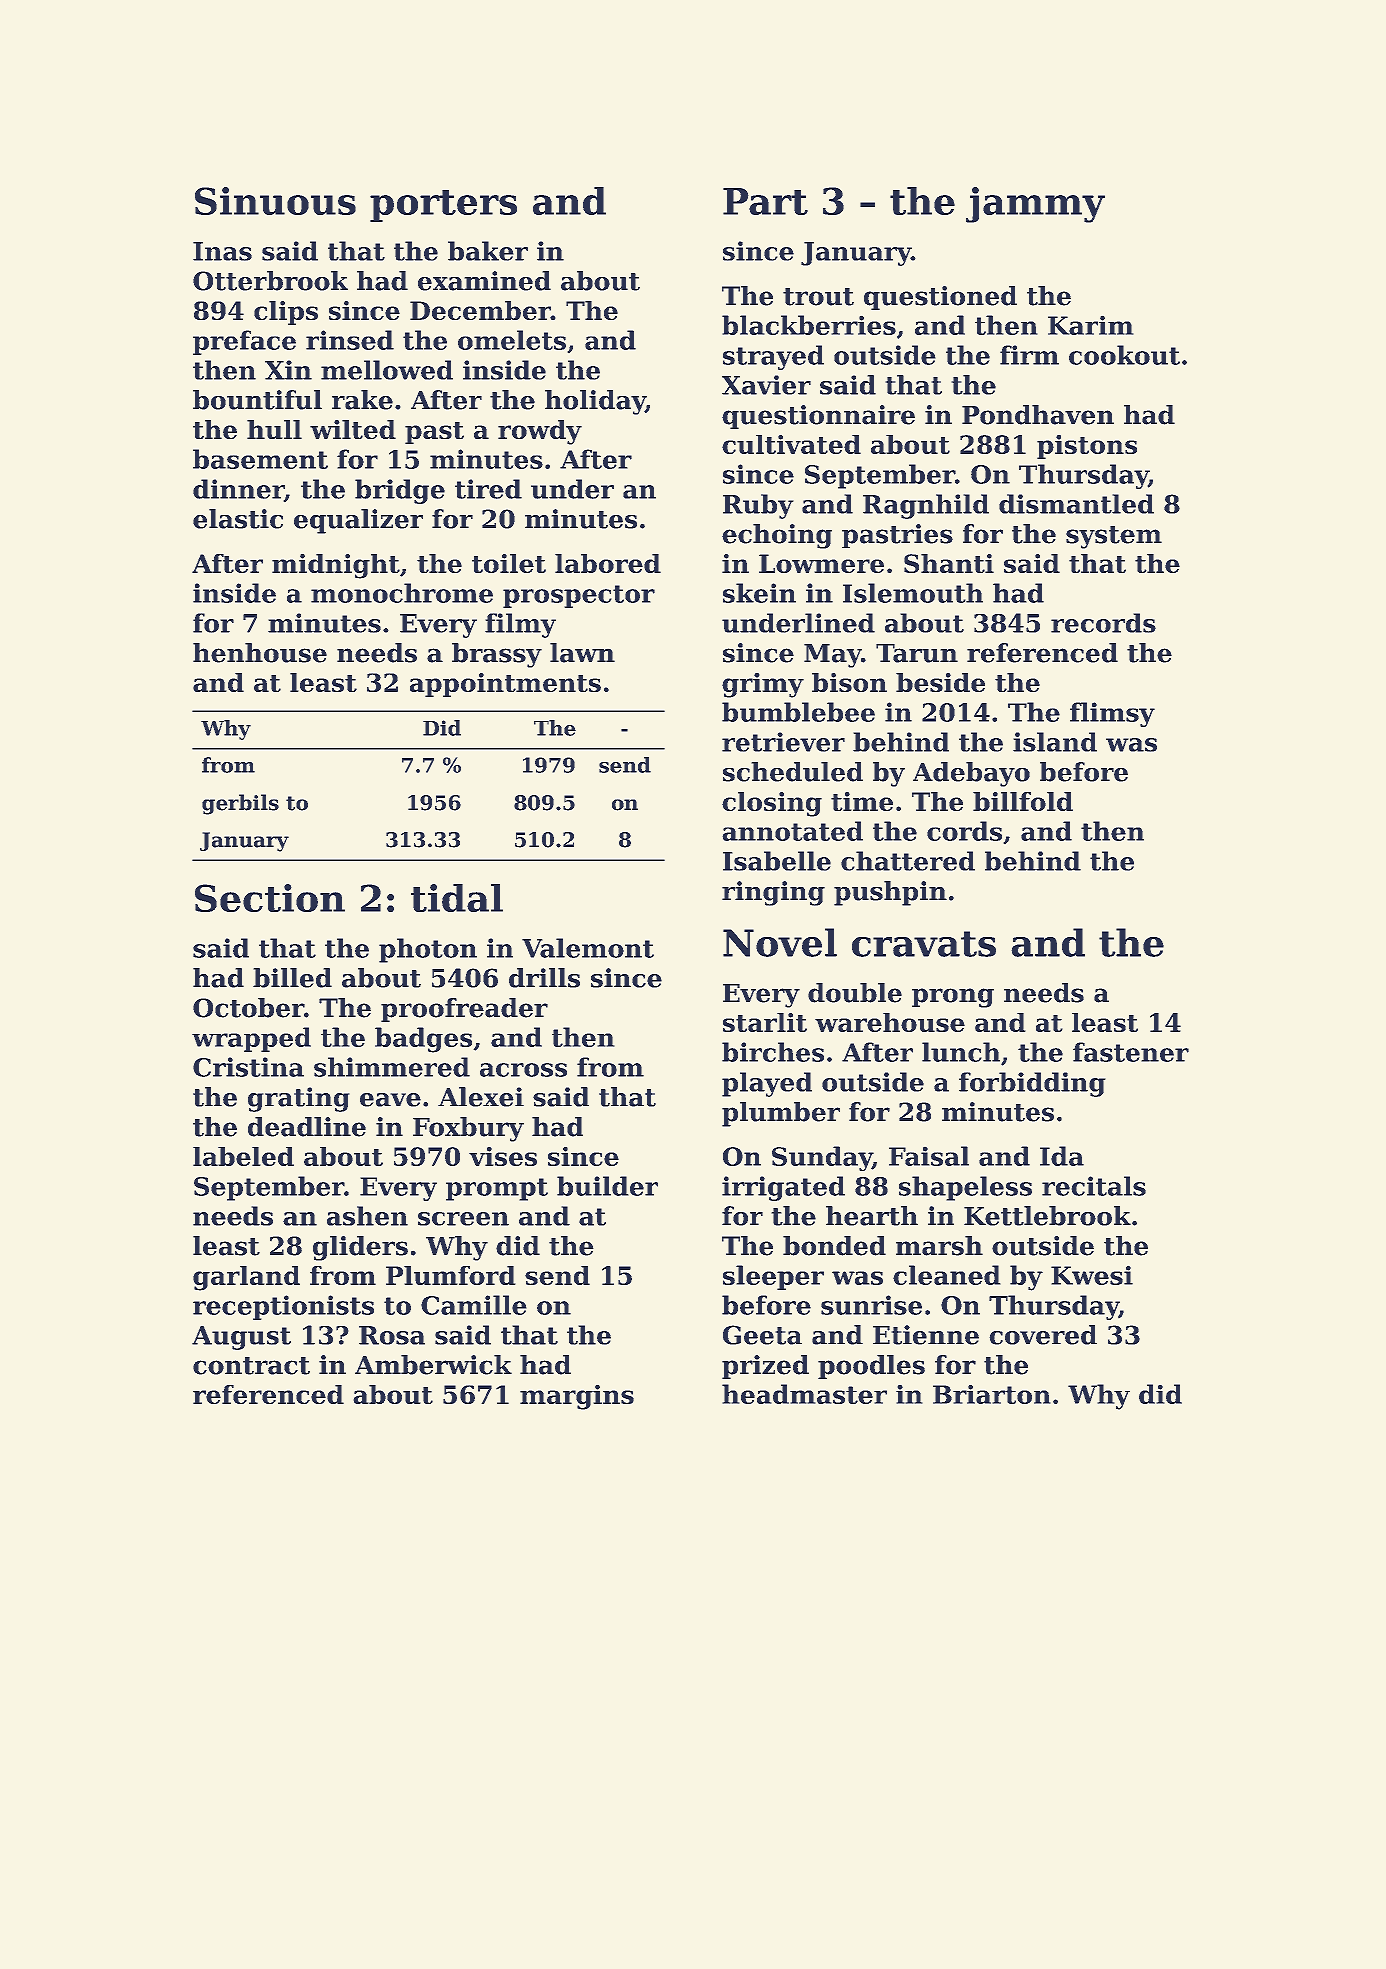 The width and height of the screenshot is (1386, 1969). What do you see at coordinates (940, 298) in the screenshot?
I see `questioned` at bounding box center [940, 298].
